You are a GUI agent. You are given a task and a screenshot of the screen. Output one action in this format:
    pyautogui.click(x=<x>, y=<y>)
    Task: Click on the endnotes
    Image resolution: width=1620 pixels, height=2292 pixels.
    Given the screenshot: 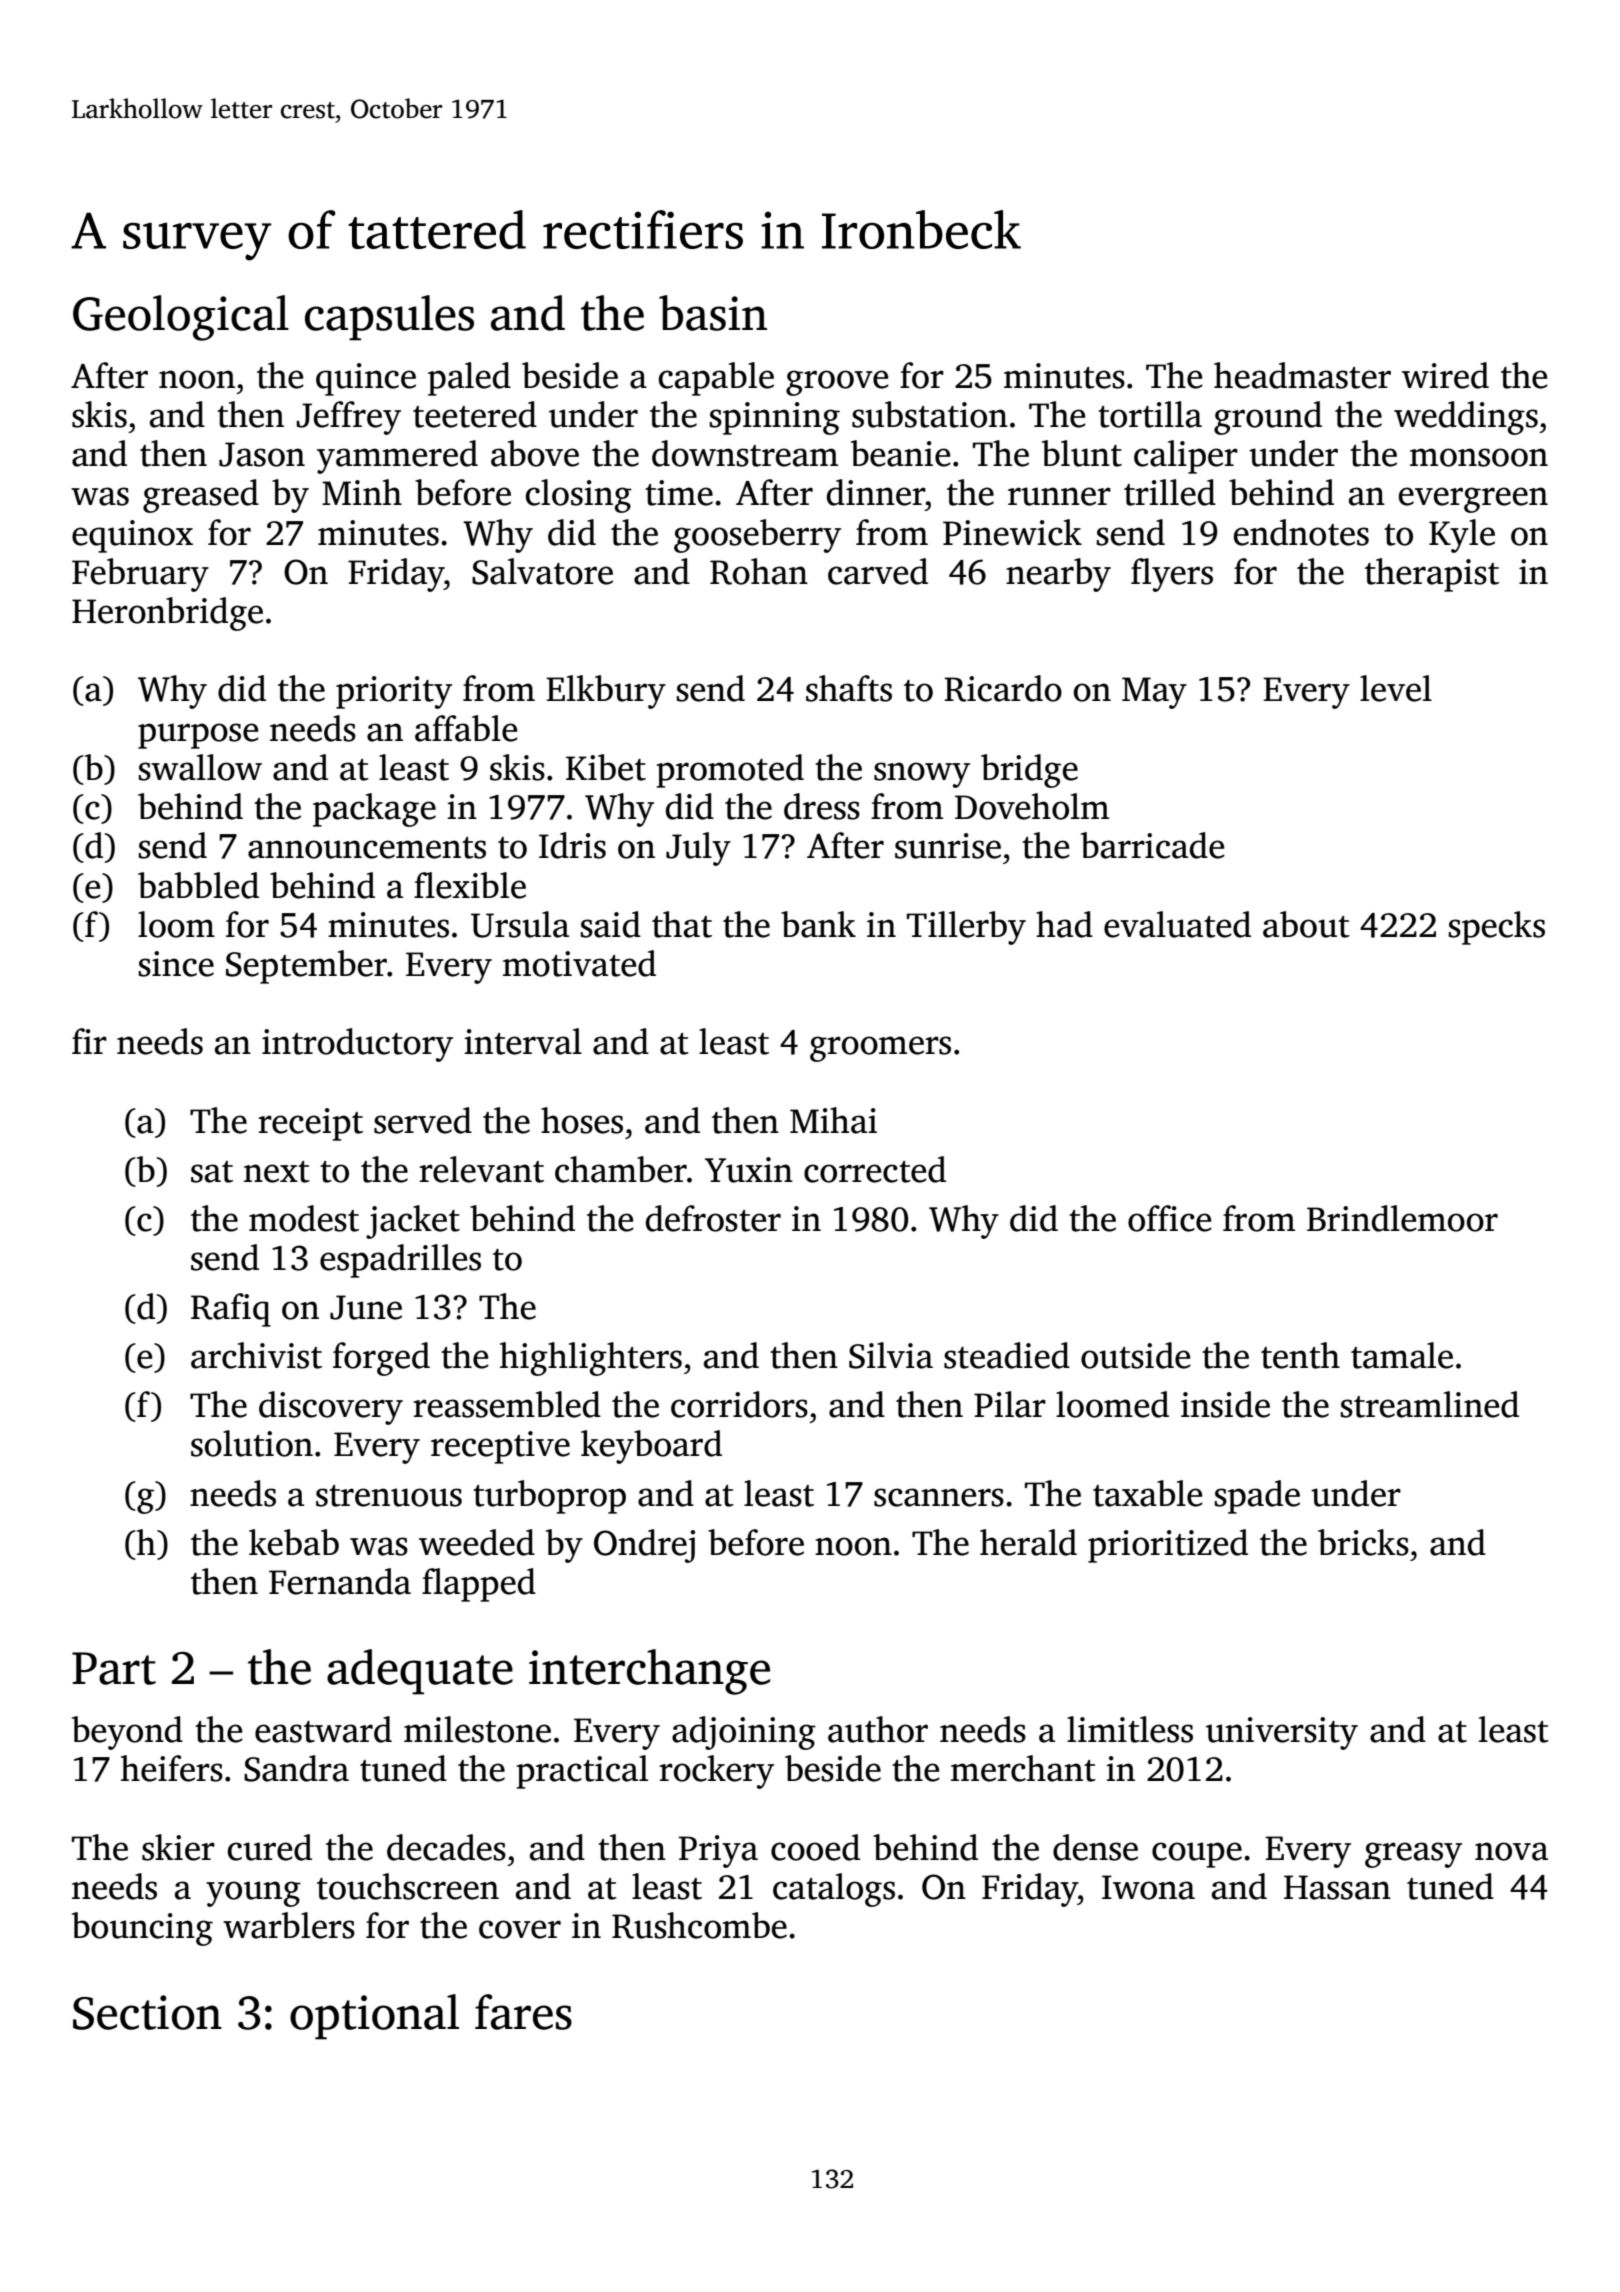 What is the action you would take?
    pyautogui.click(x=1301, y=532)
